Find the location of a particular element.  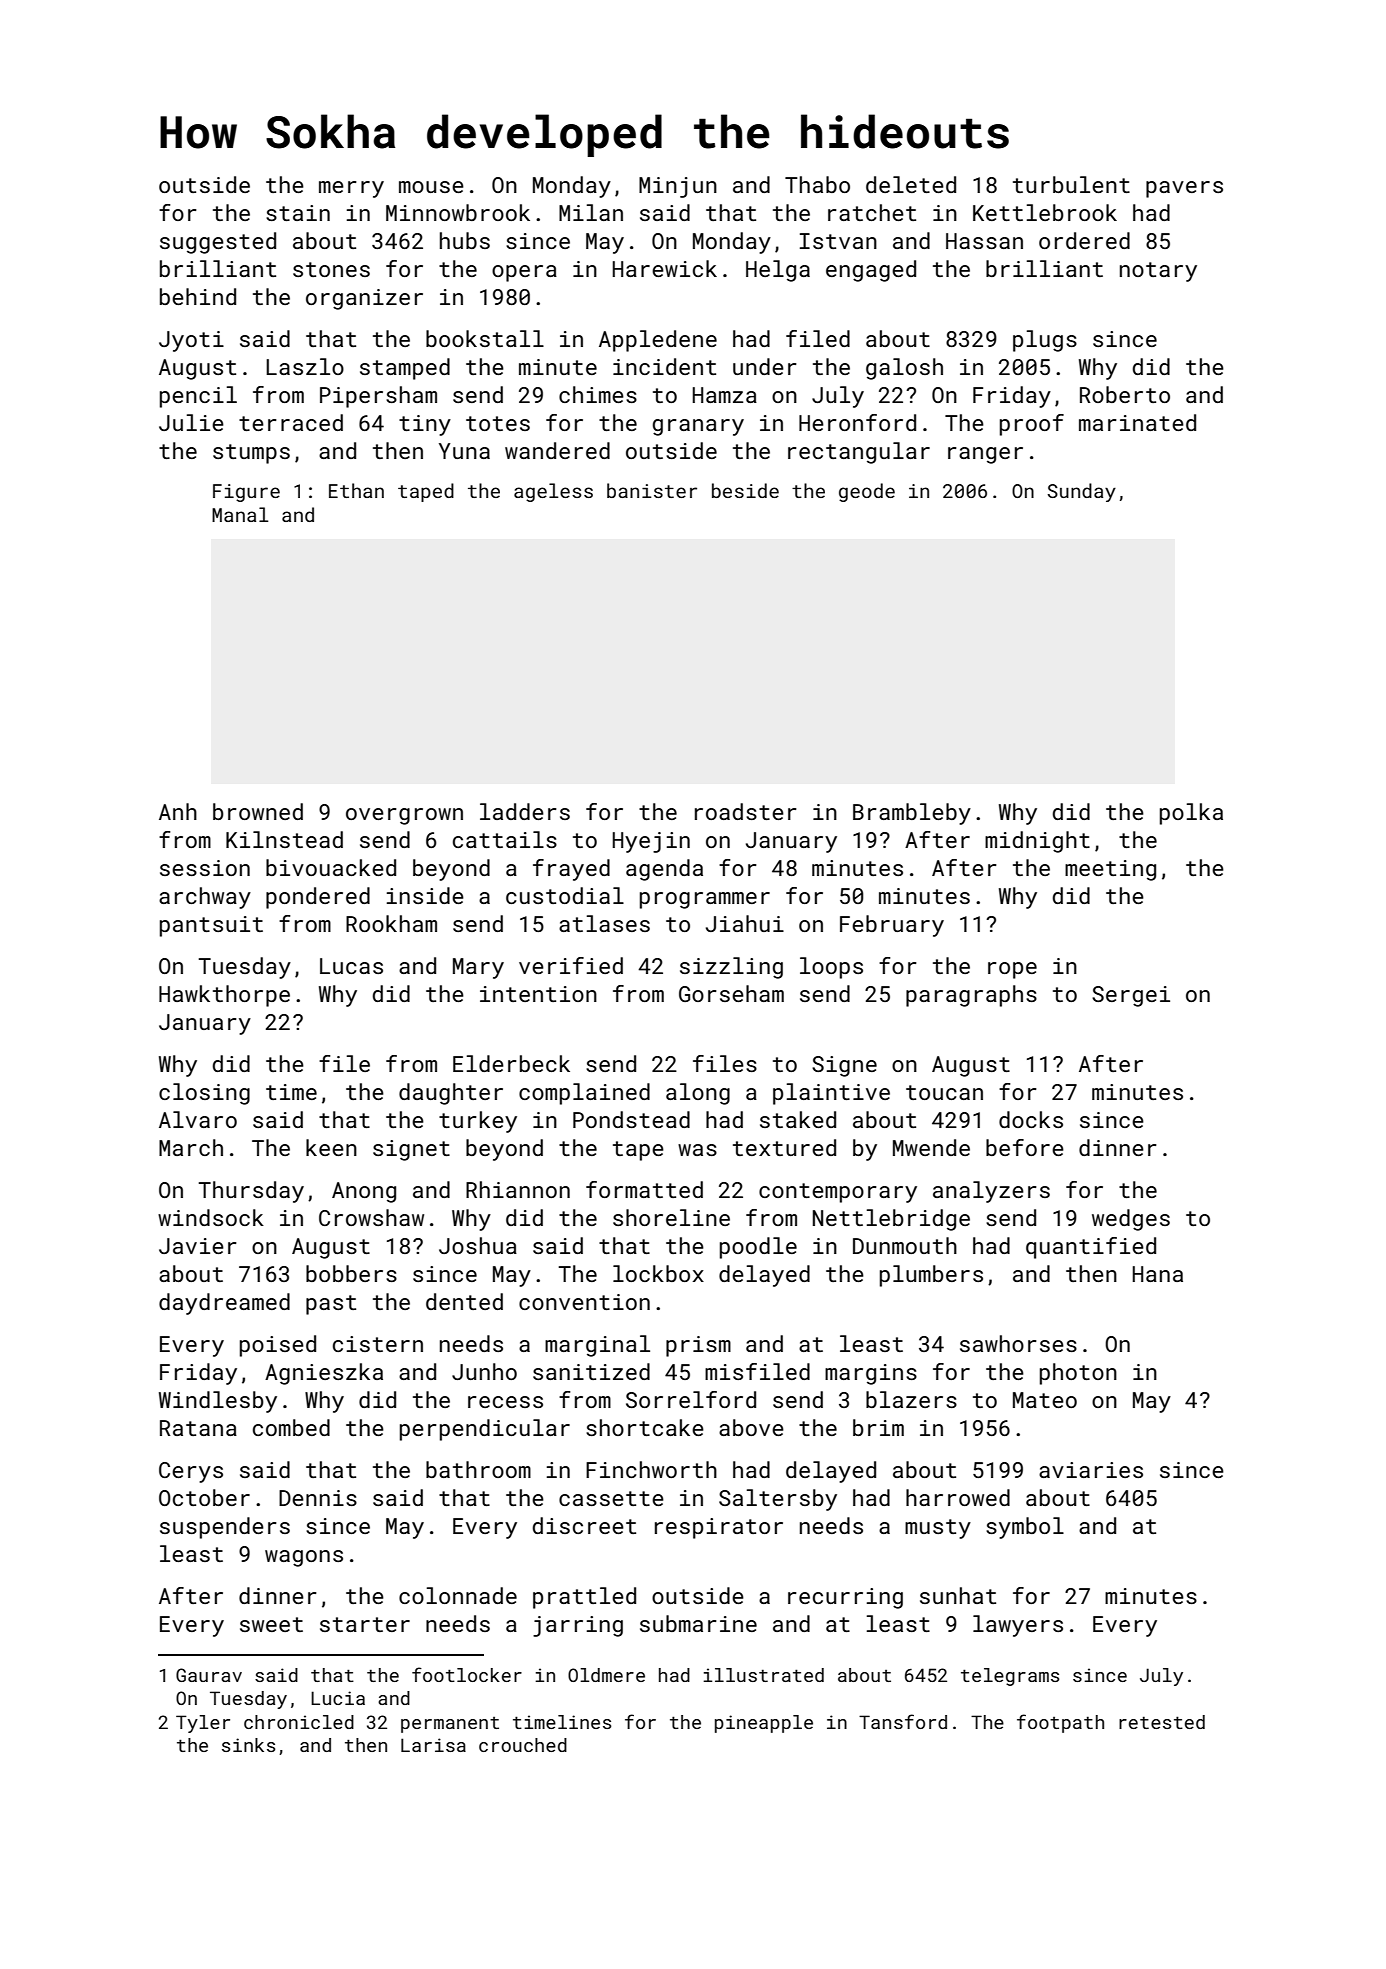

Manal is located at coordinates (240, 514).
